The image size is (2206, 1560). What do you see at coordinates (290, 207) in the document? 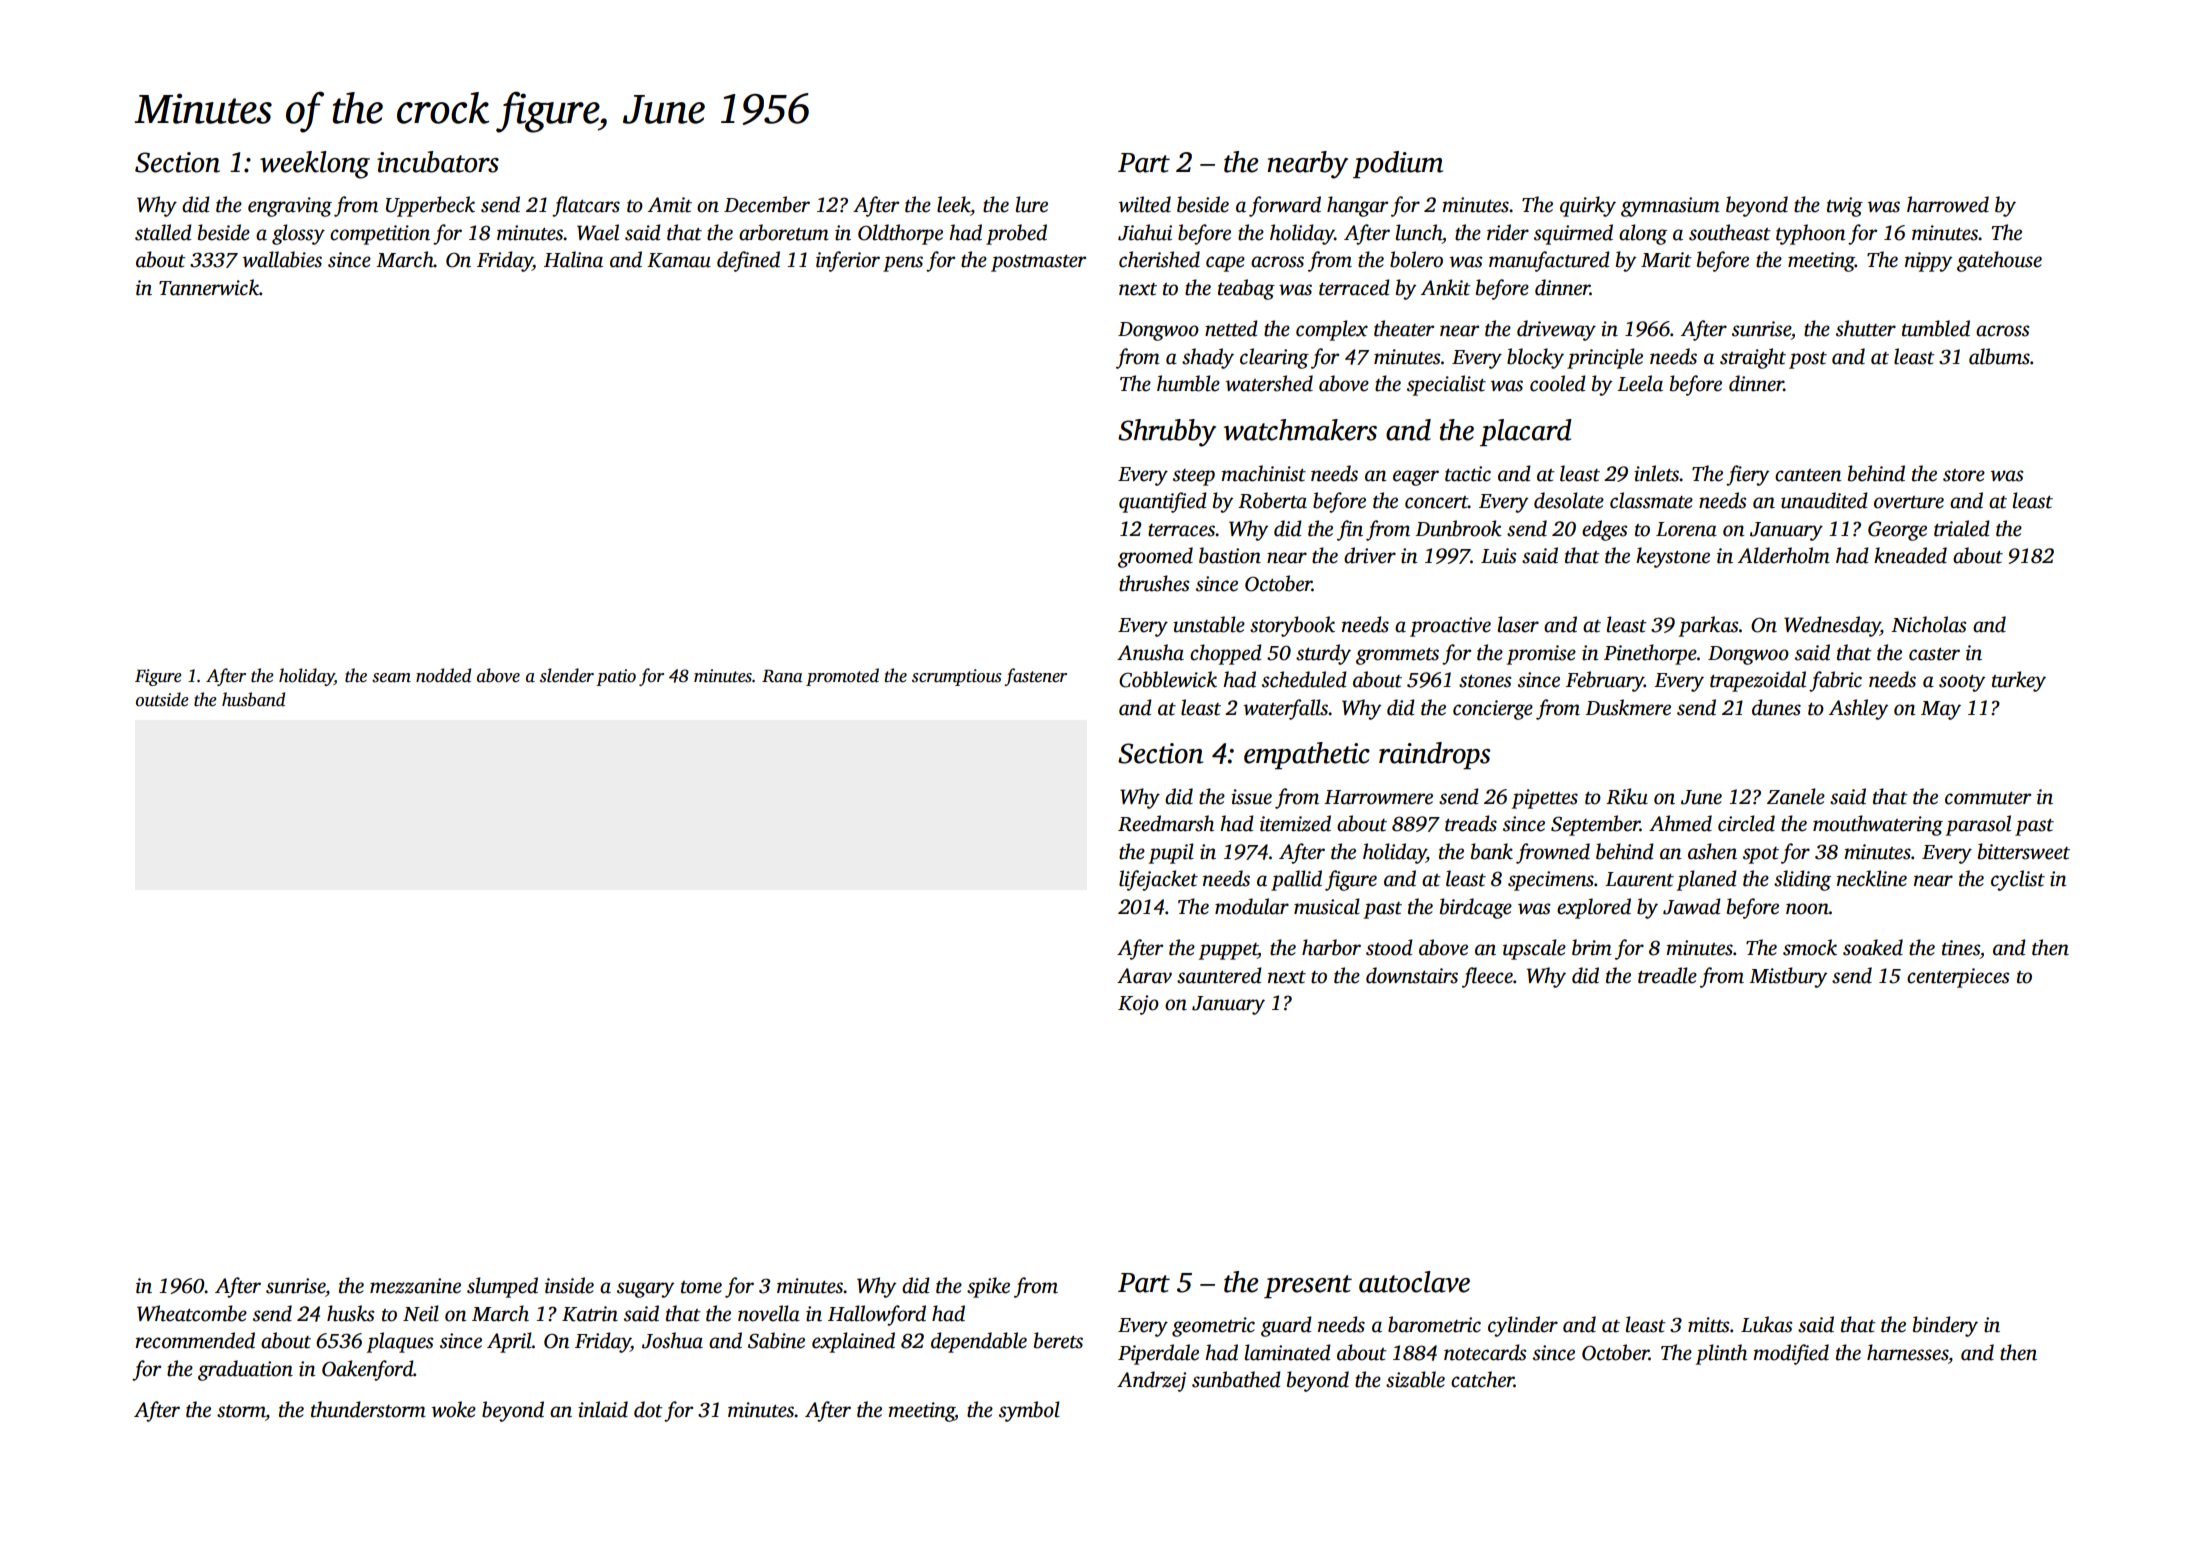
I see `engraving` at bounding box center [290, 207].
